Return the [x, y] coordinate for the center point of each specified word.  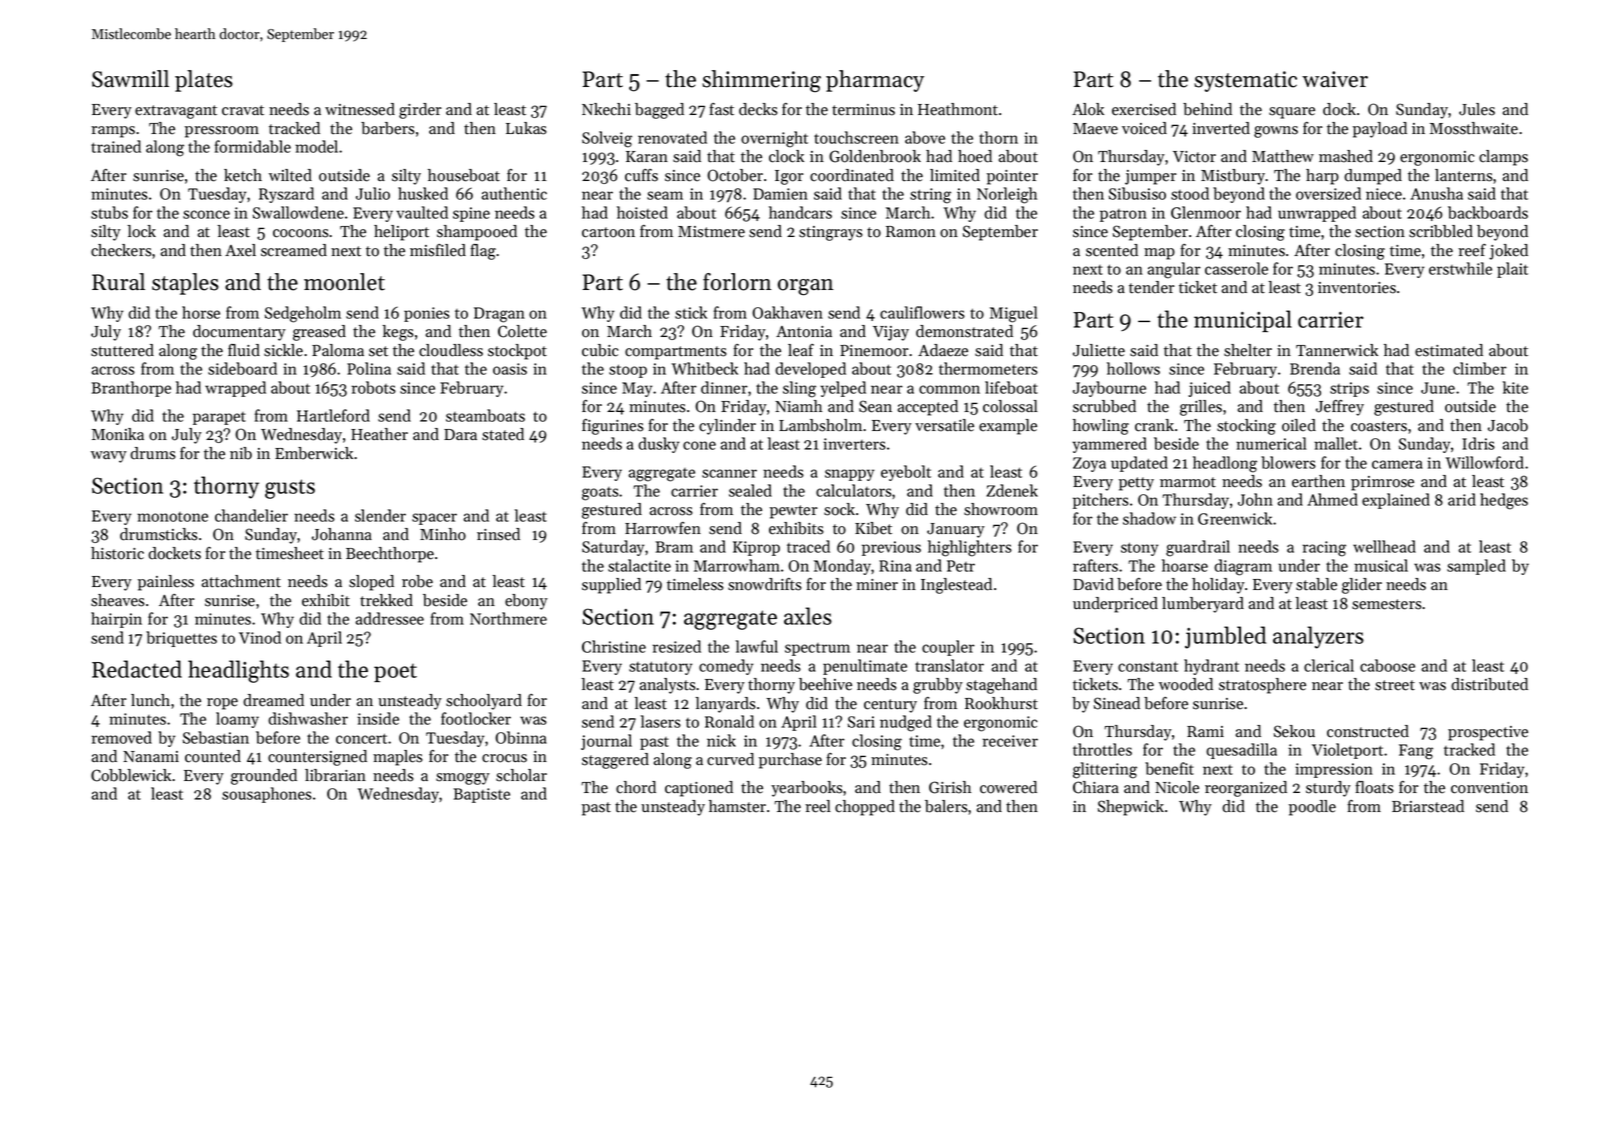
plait [1512, 270]
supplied [611, 586]
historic [117, 553]
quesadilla [1241, 751]
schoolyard [484, 702]
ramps [113, 132]
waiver [1335, 79]
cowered [1008, 787]
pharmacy [875, 81]
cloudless [451, 350]
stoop [628, 371]
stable [1316, 584]
